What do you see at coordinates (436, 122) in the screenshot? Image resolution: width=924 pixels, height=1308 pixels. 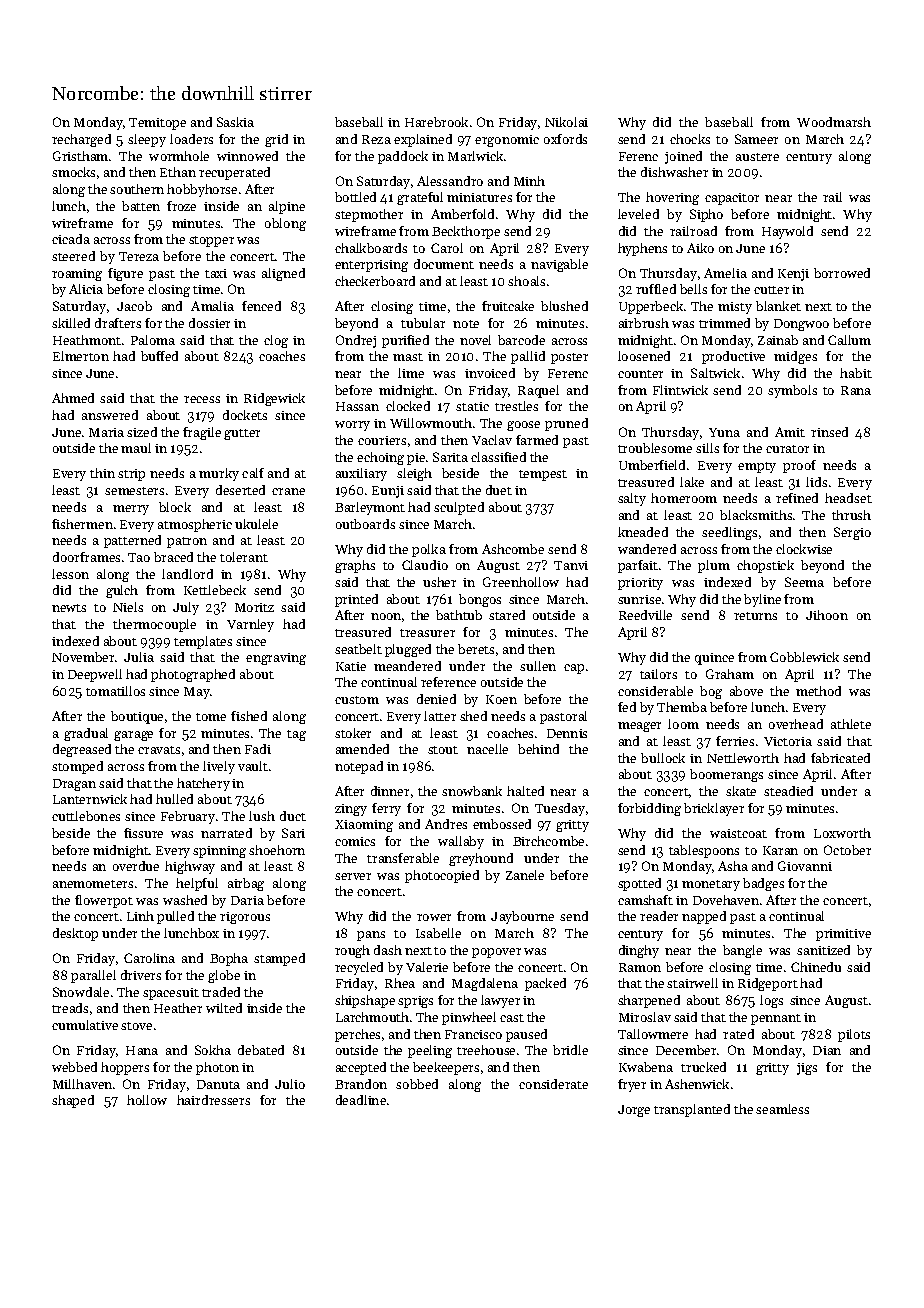 I see `Harebrook` at bounding box center [436, 122].
